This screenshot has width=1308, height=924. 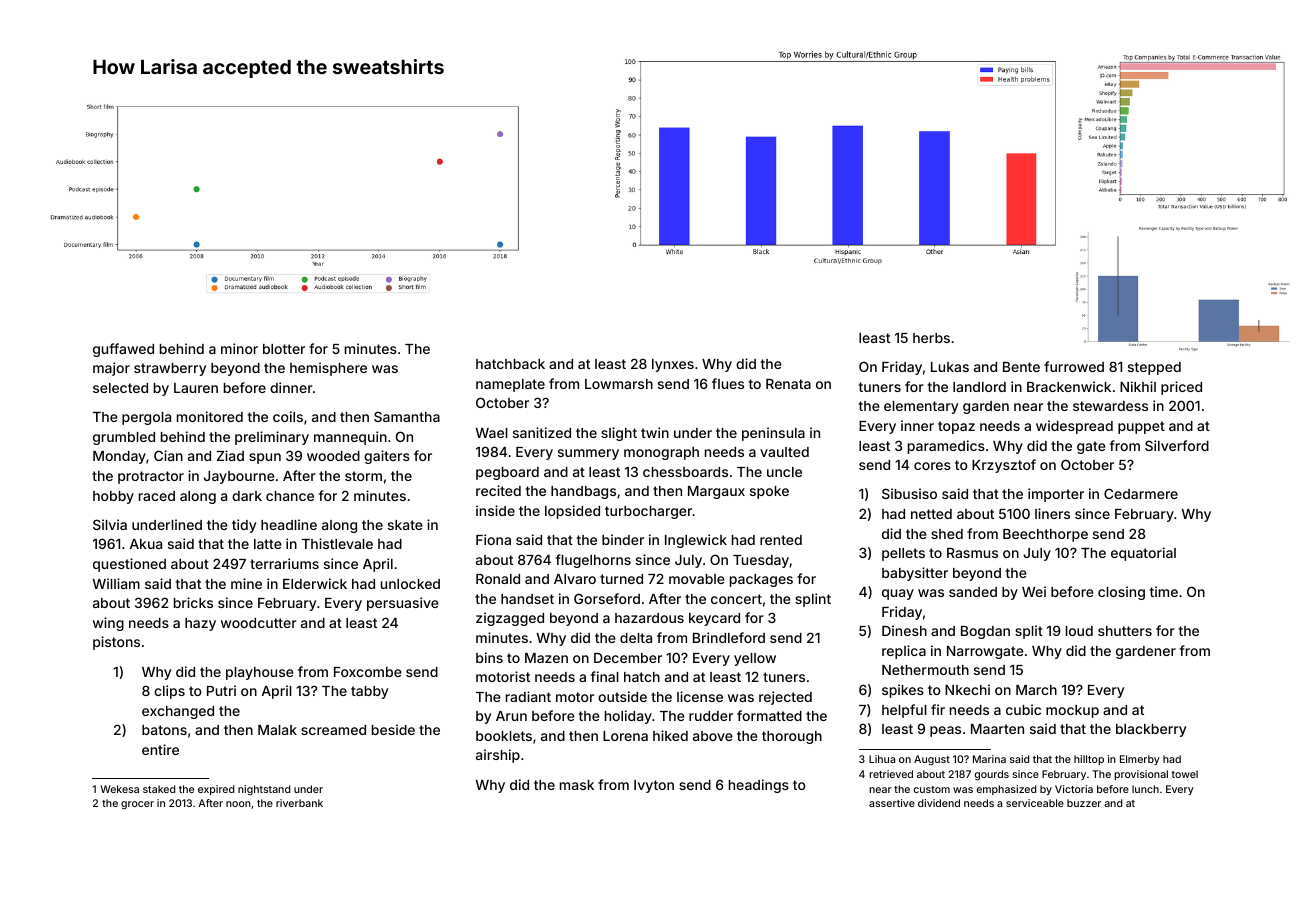 I want to click on Nethermouth, so click(x=925, y=670).
